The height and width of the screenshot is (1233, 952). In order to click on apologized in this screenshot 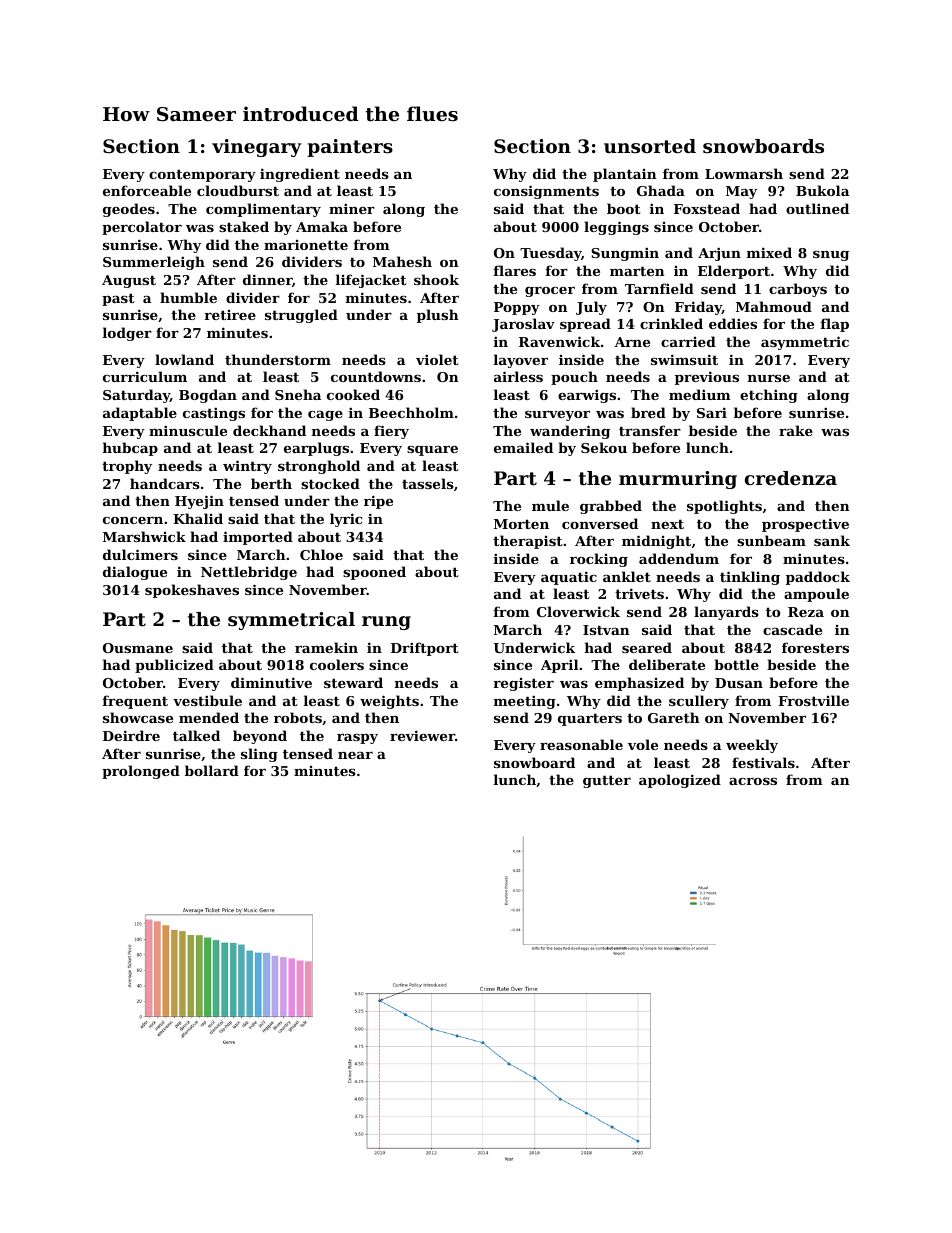, I will do `click(680, 781)`.
